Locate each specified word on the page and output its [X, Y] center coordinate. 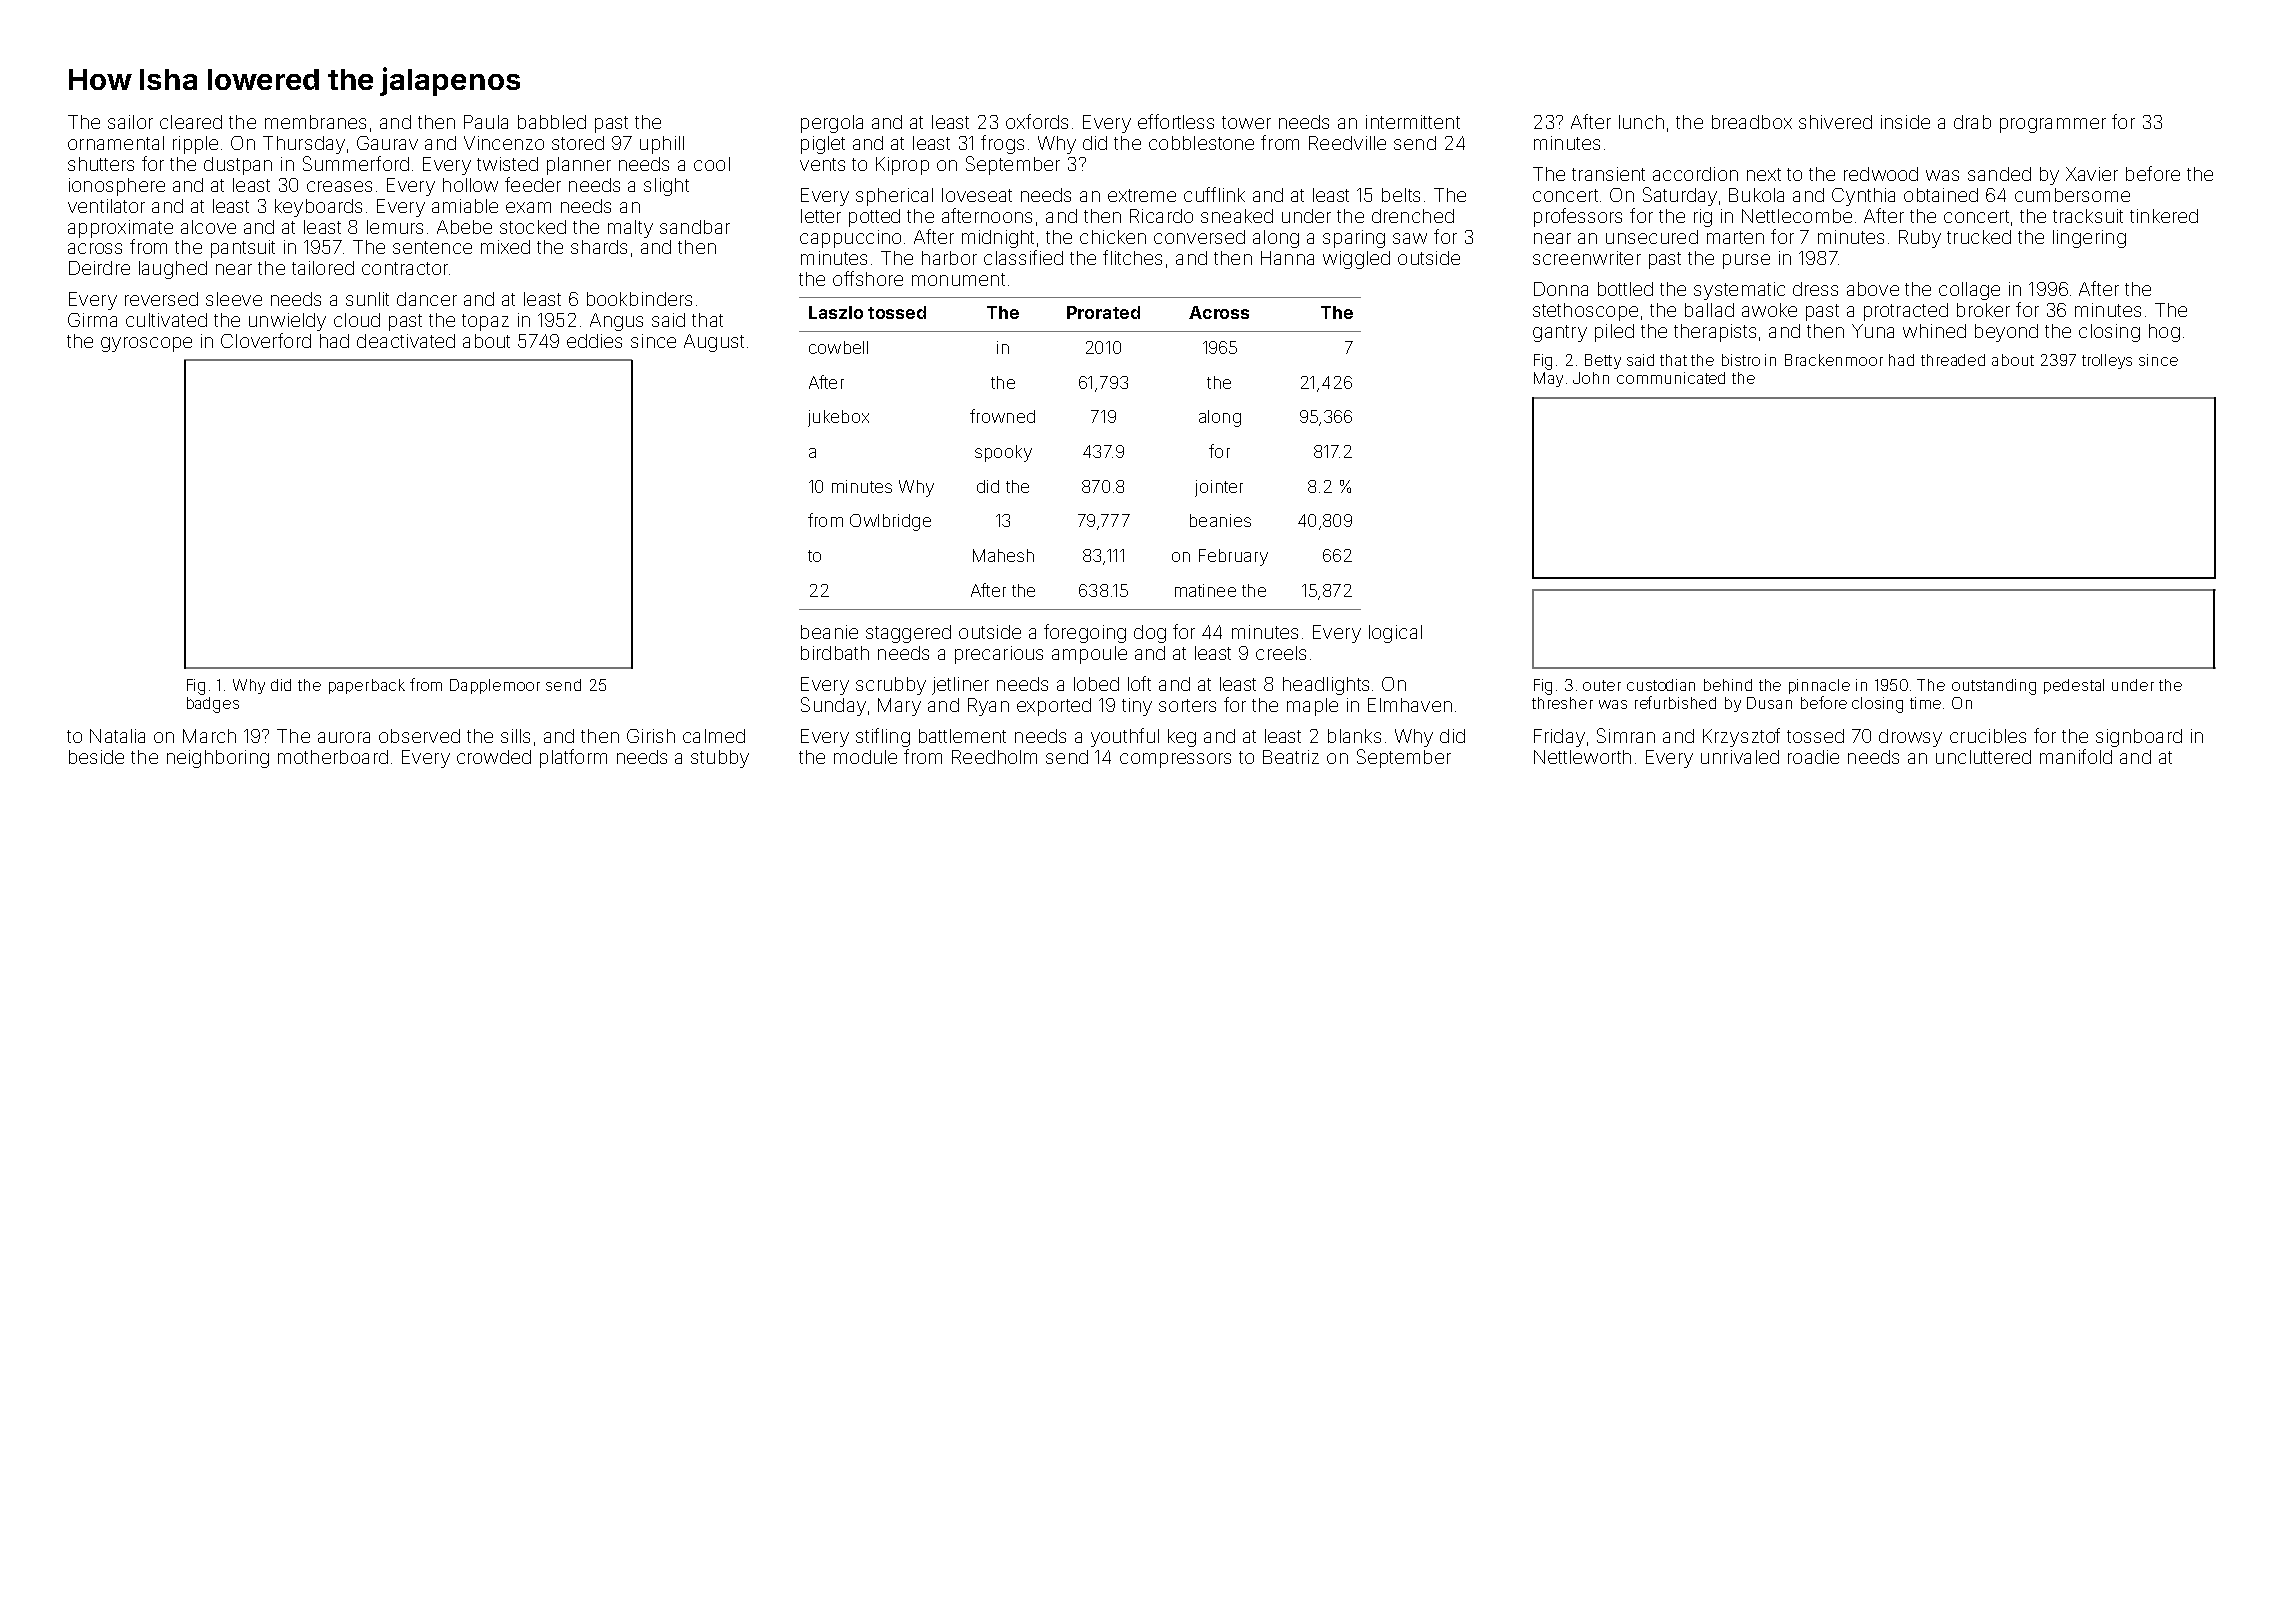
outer [1602, 685]
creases [339, 186]
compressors [1175, 760]
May [1548, 379]
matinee [1205, 590]
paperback [367, 686]
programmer [2053, 125]
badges [213, 705]
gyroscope [146, 344]
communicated [1671, 378]
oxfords [1037, 121]
